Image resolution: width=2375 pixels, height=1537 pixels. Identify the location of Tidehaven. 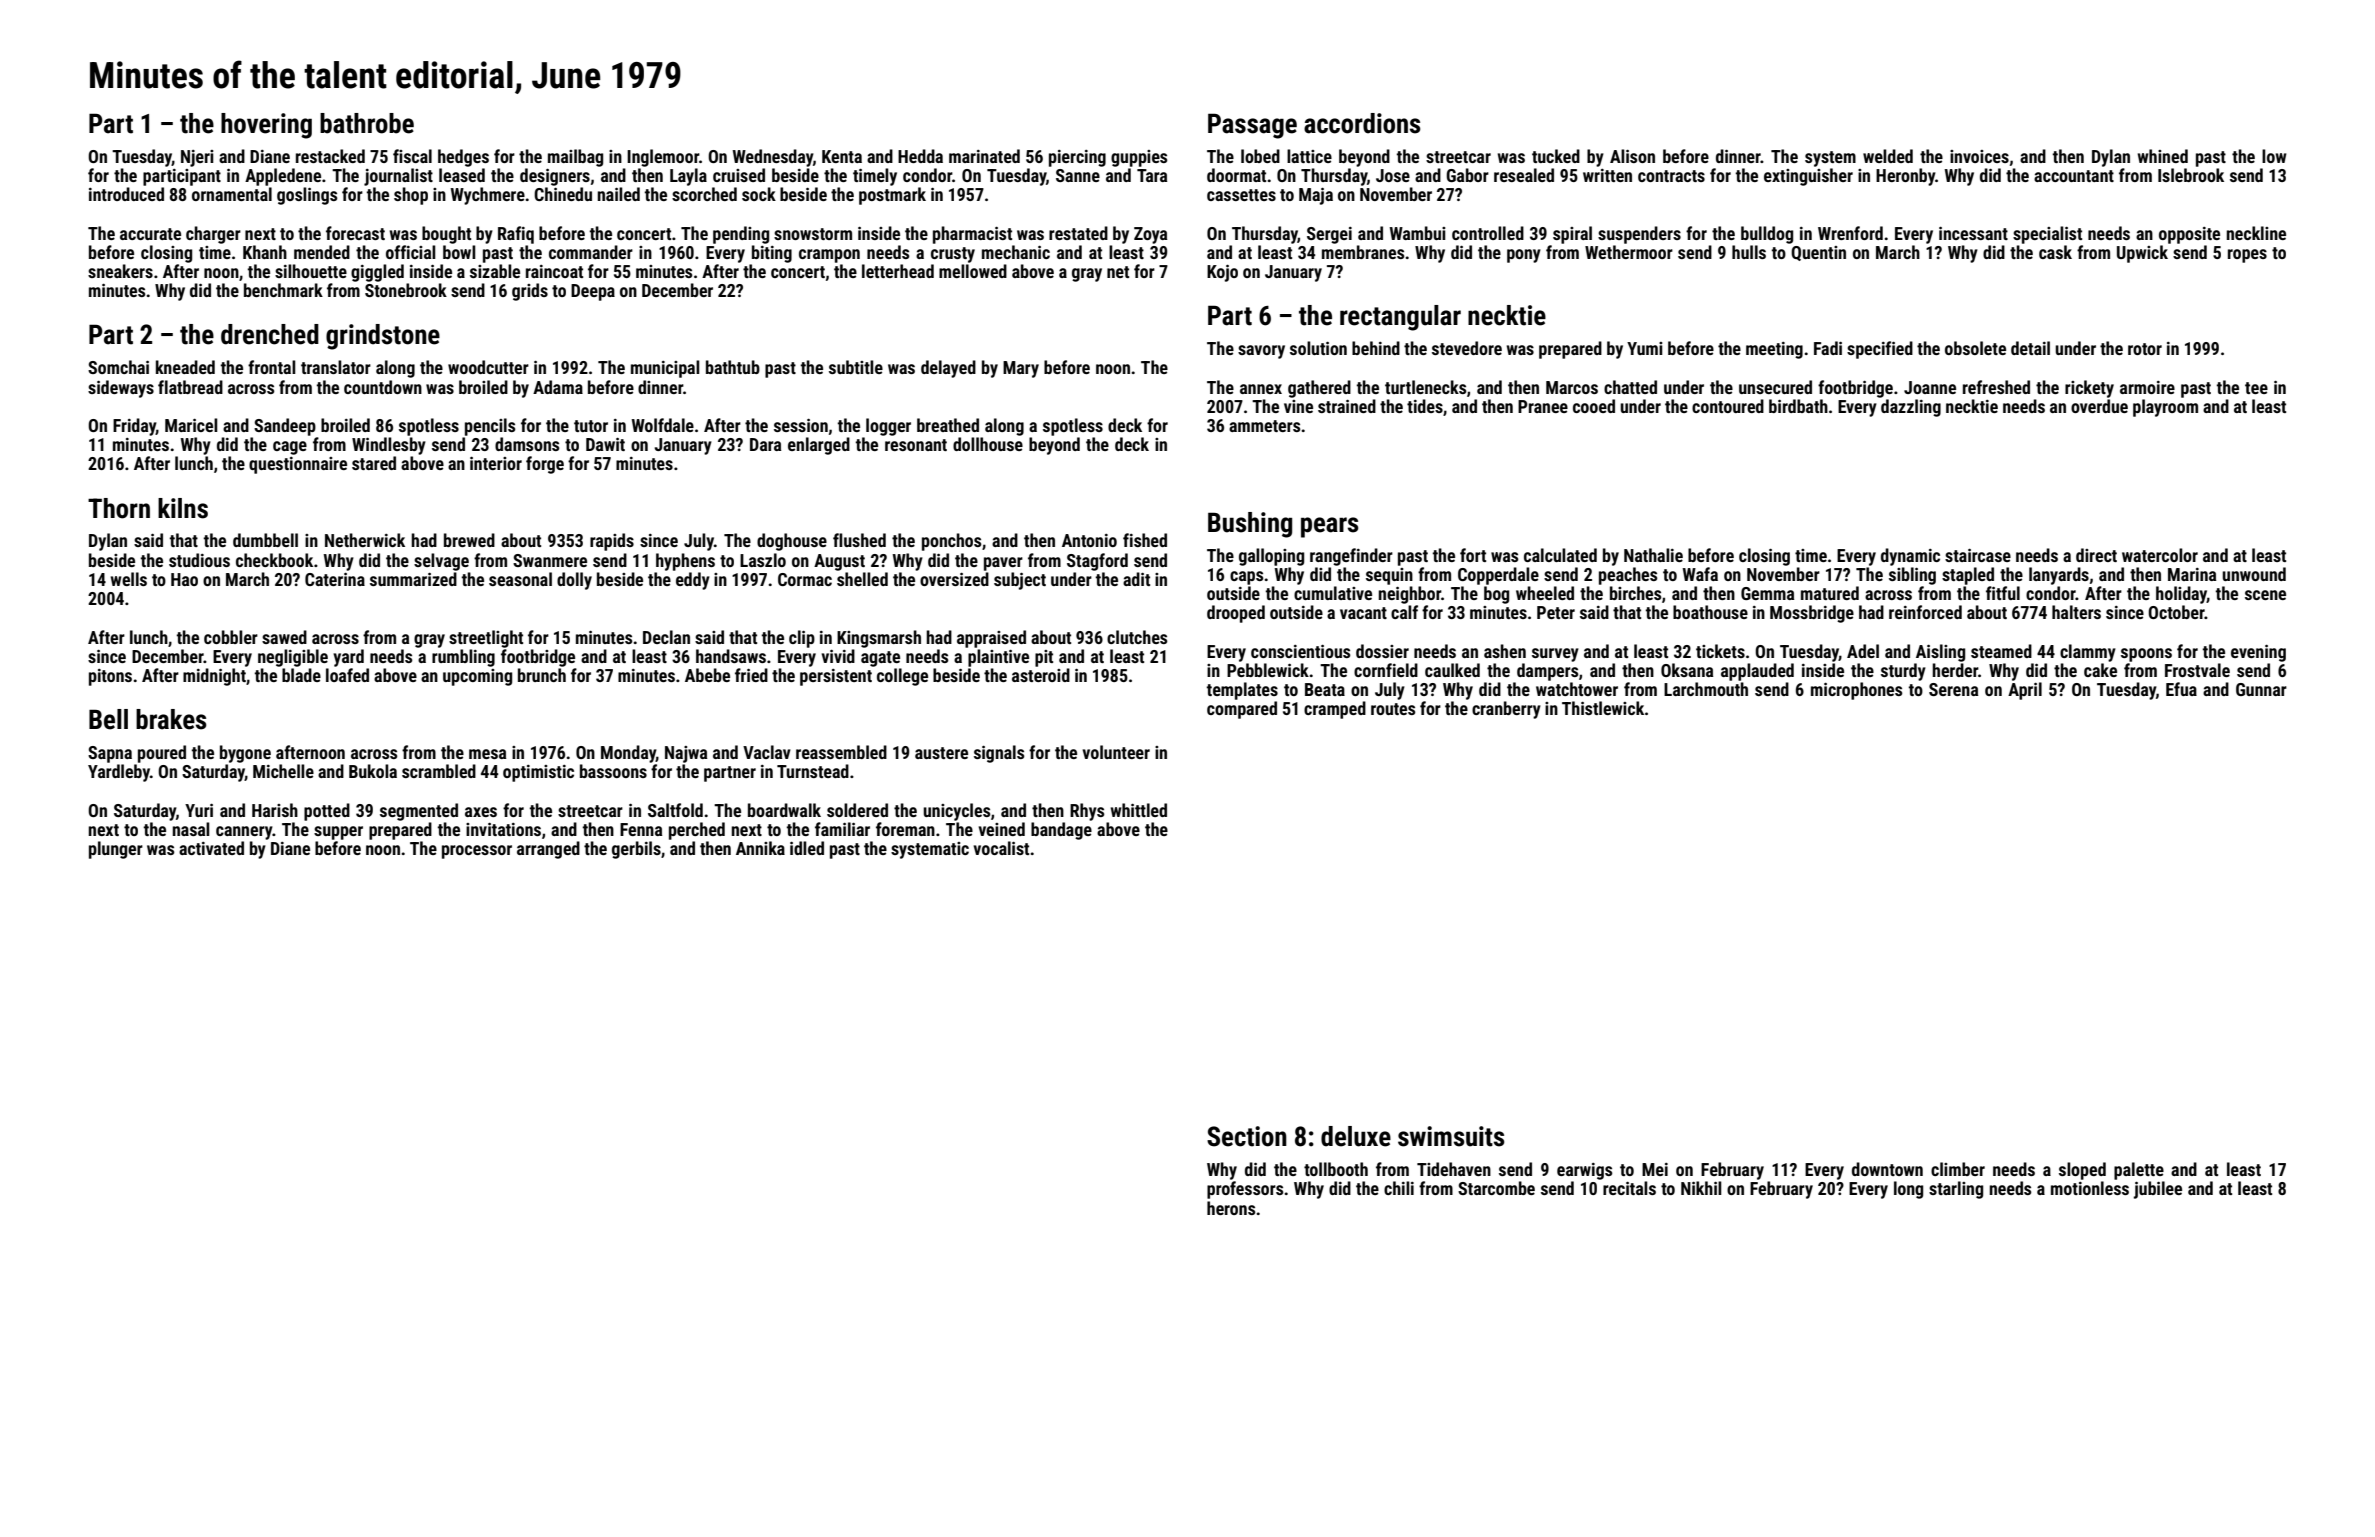
(1454, 1169).
